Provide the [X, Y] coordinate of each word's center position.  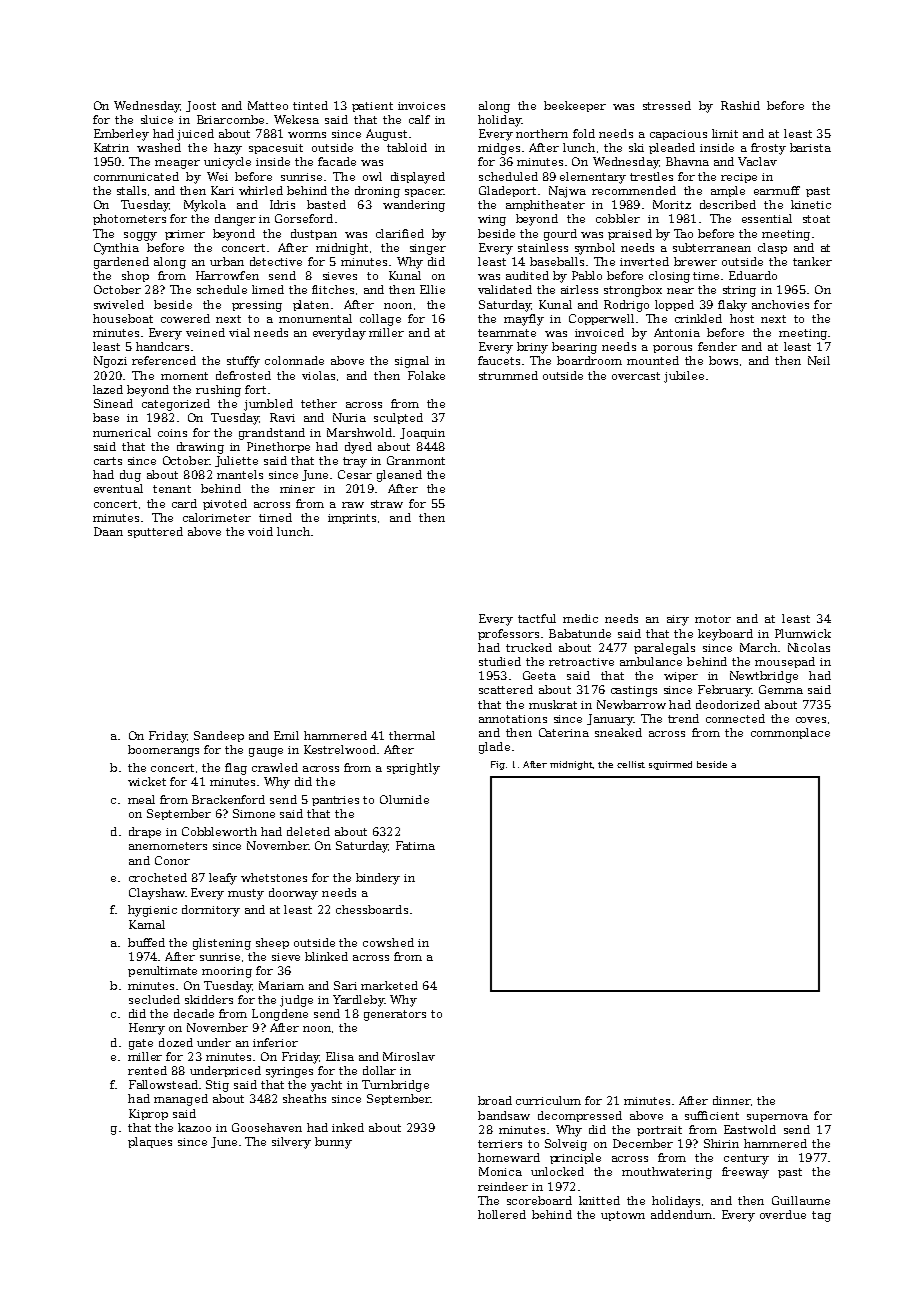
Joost [201, 106]
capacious [678, 135]
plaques [150, 1142]
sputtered [155, 532]
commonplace [790, 733]
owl [372, 176]
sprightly [413, 769]
